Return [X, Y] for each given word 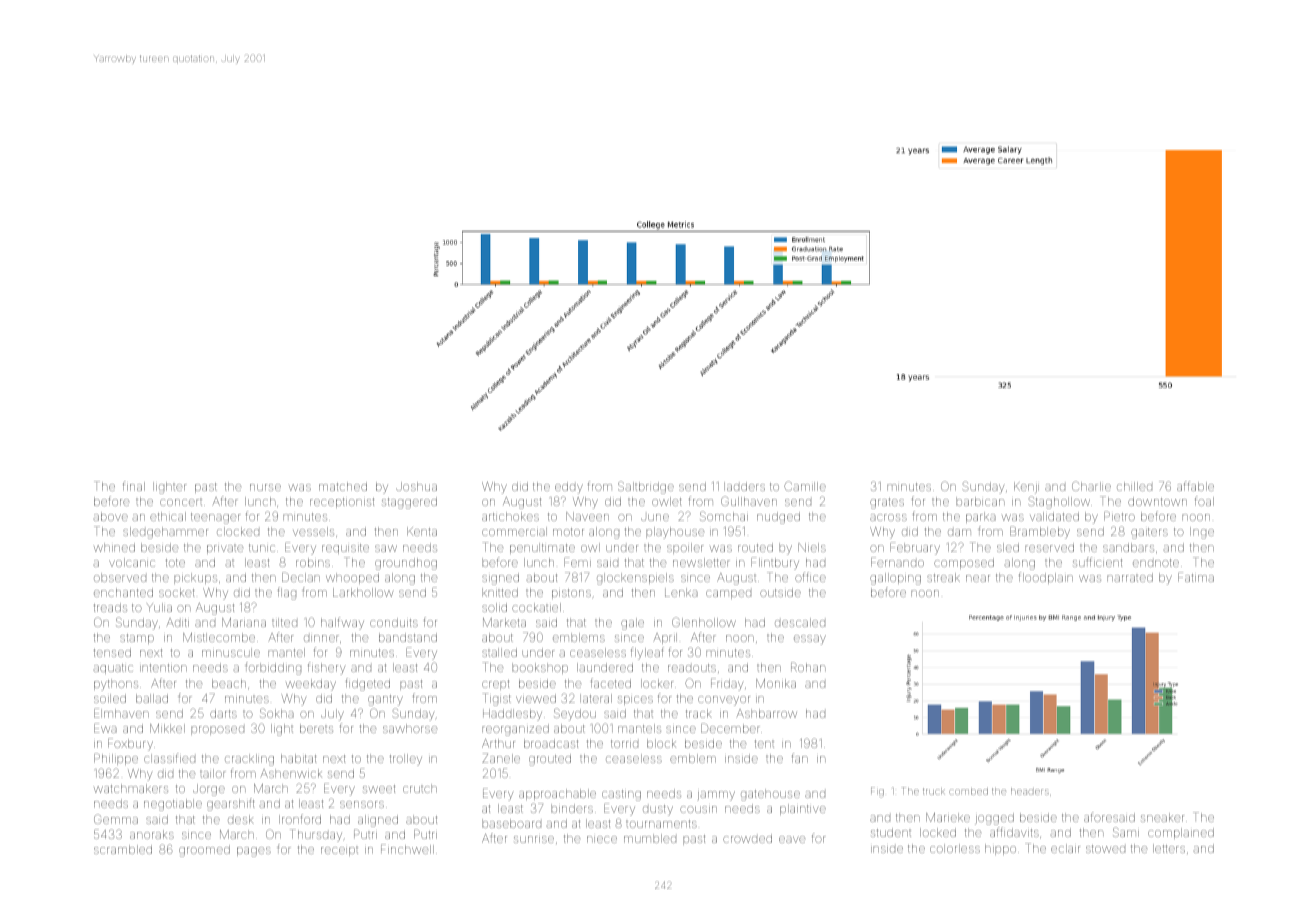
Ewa [105, 728]
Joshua [416, 486]
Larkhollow [363, 592]
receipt [339, 851]
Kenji [1026, 488]
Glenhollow [704, 622]
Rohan [808, 667]
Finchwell [407, 849]
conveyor [724, 701]
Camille [805, 486]
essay [810, 640]
